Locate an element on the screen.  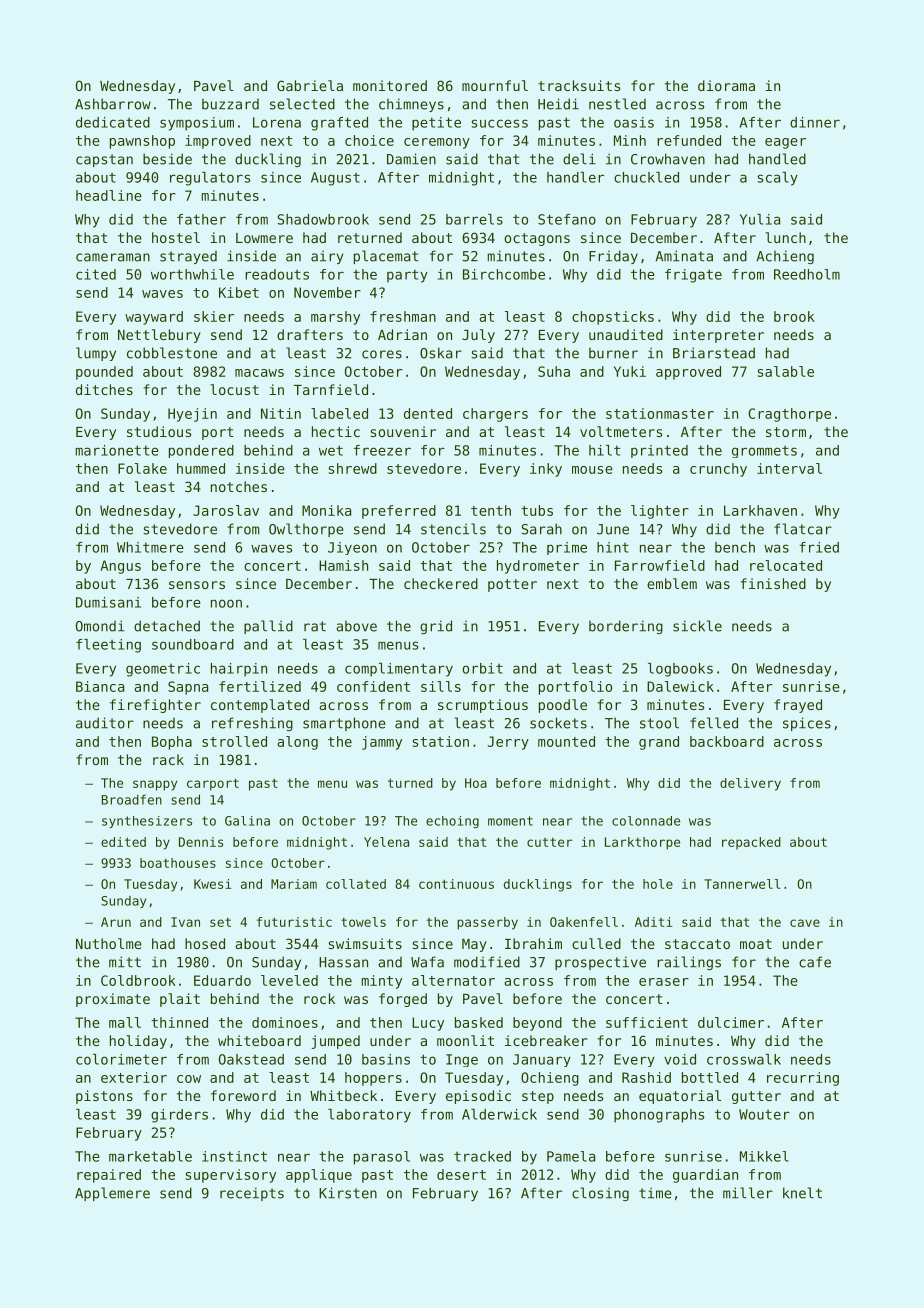
locust is located at coordinates (234, 389).
